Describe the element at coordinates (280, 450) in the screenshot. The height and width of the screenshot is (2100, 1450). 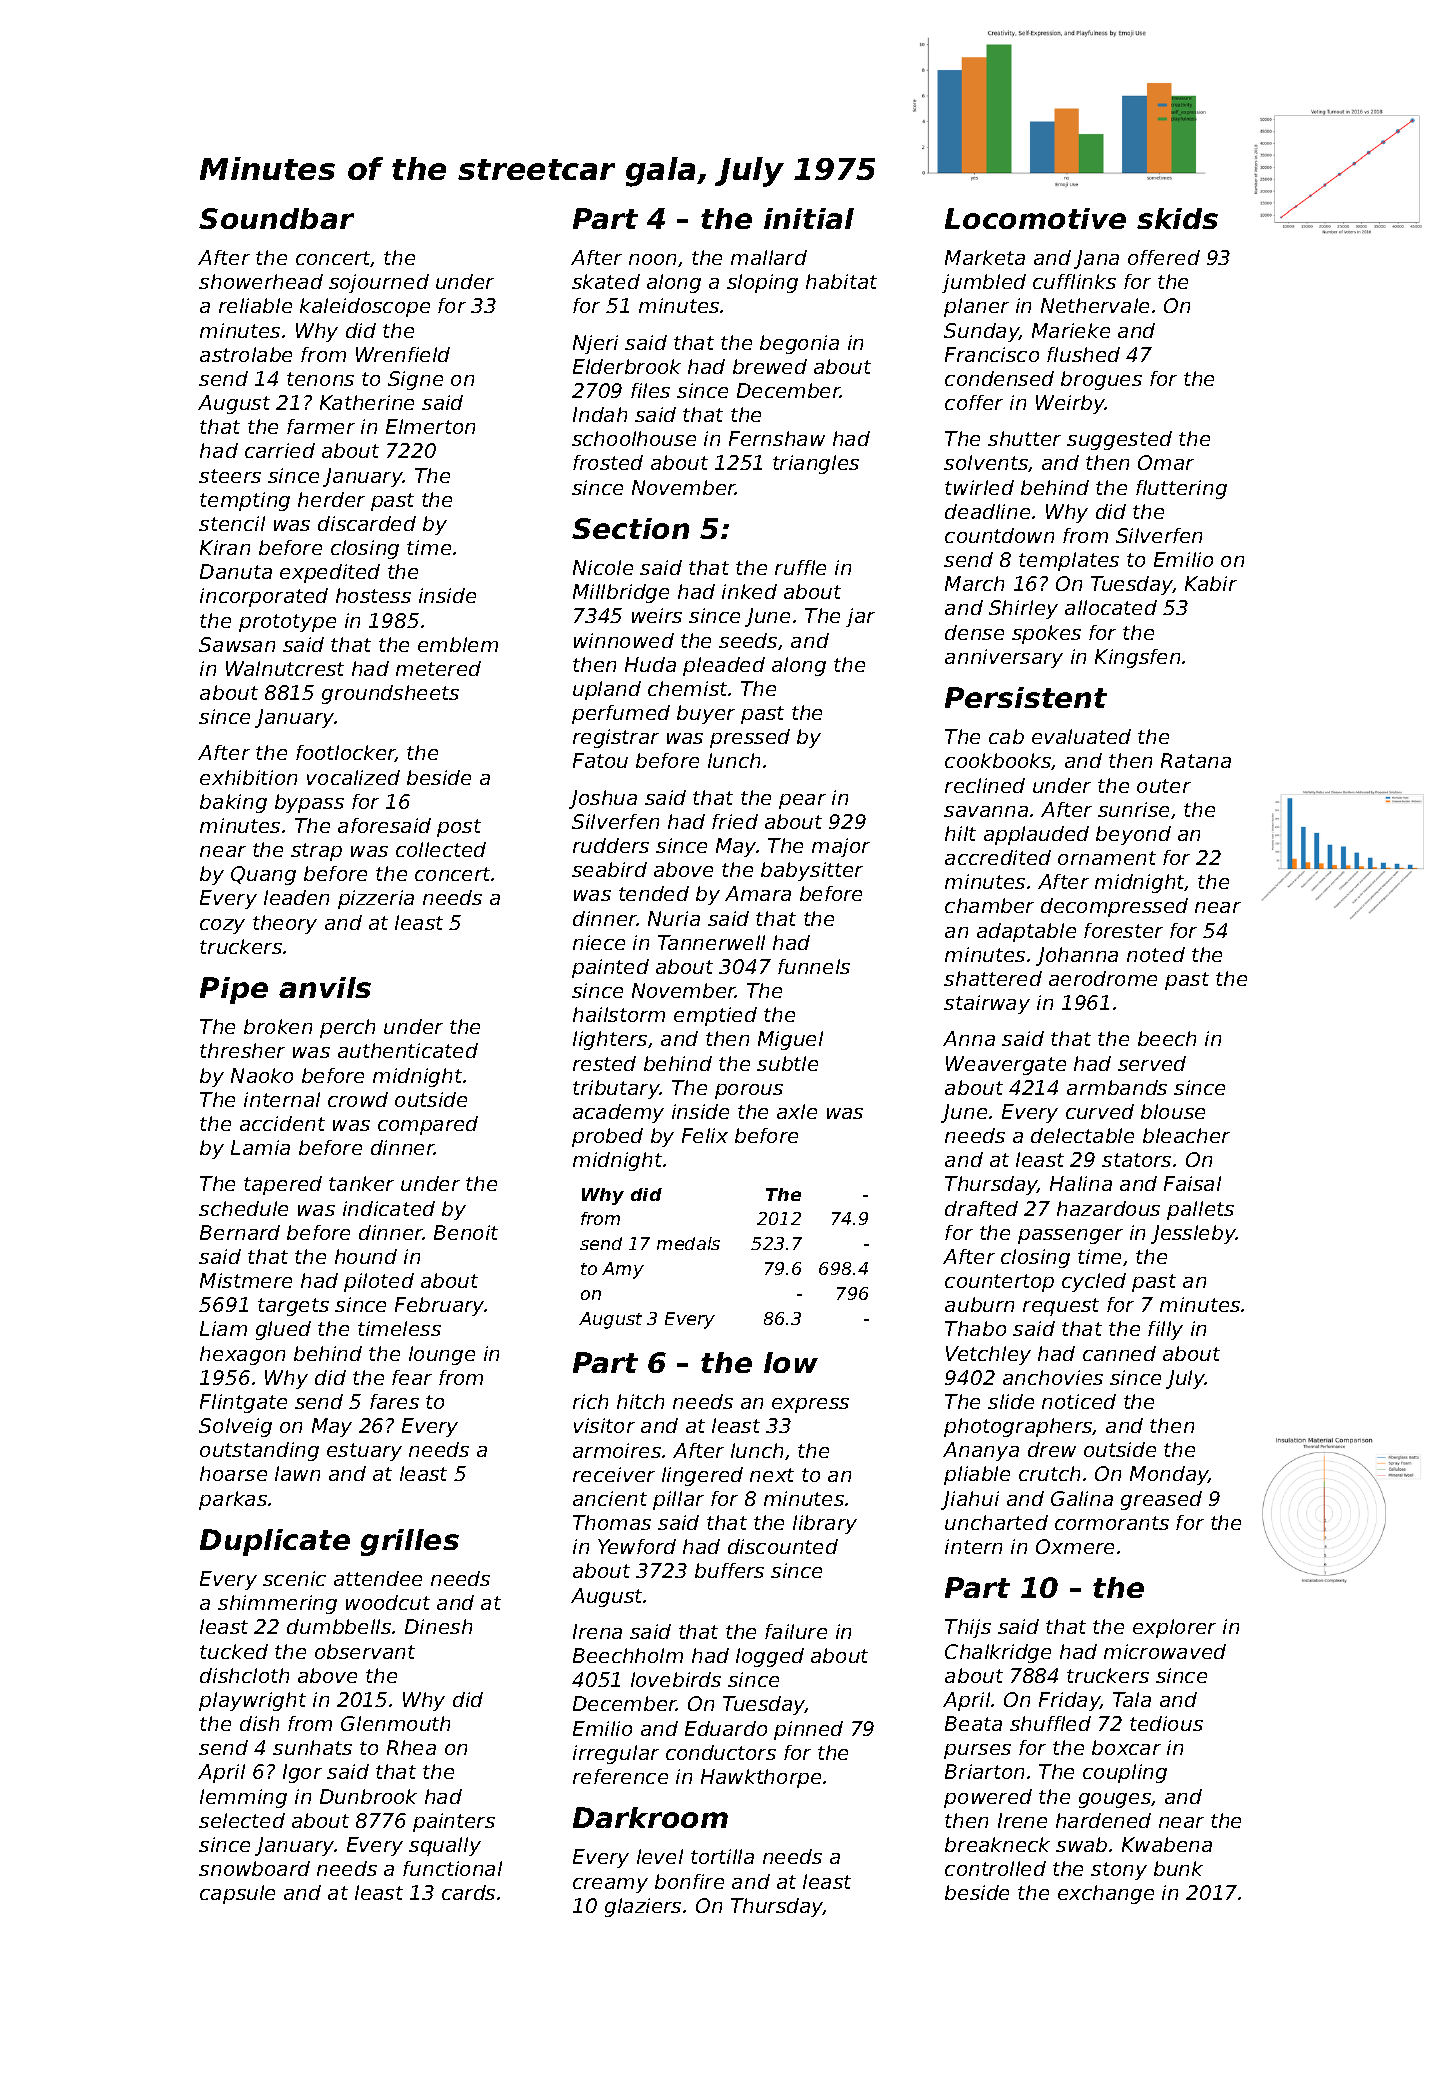
I see `carried` at that location.
